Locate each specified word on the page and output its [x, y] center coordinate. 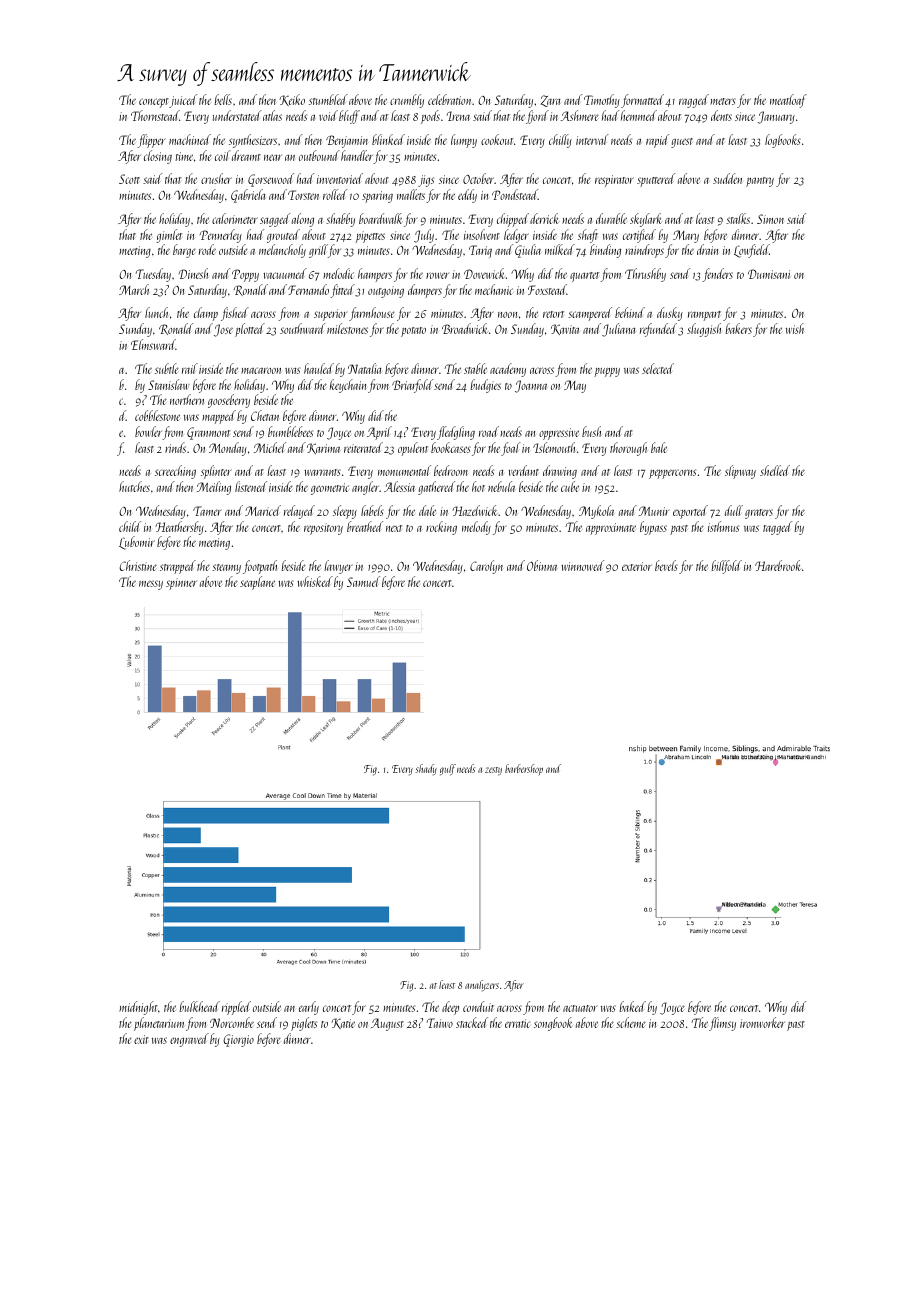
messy [151, 585]
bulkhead [199, 1006]
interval [592, 139]
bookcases [451, 447]
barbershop [524, 769]
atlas [272, 115]
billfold [726, 567]
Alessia [399, 486]
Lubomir [137, 543]
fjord [537, 117]
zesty [493, 771]
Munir [654, 511]
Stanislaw [169, 384]
